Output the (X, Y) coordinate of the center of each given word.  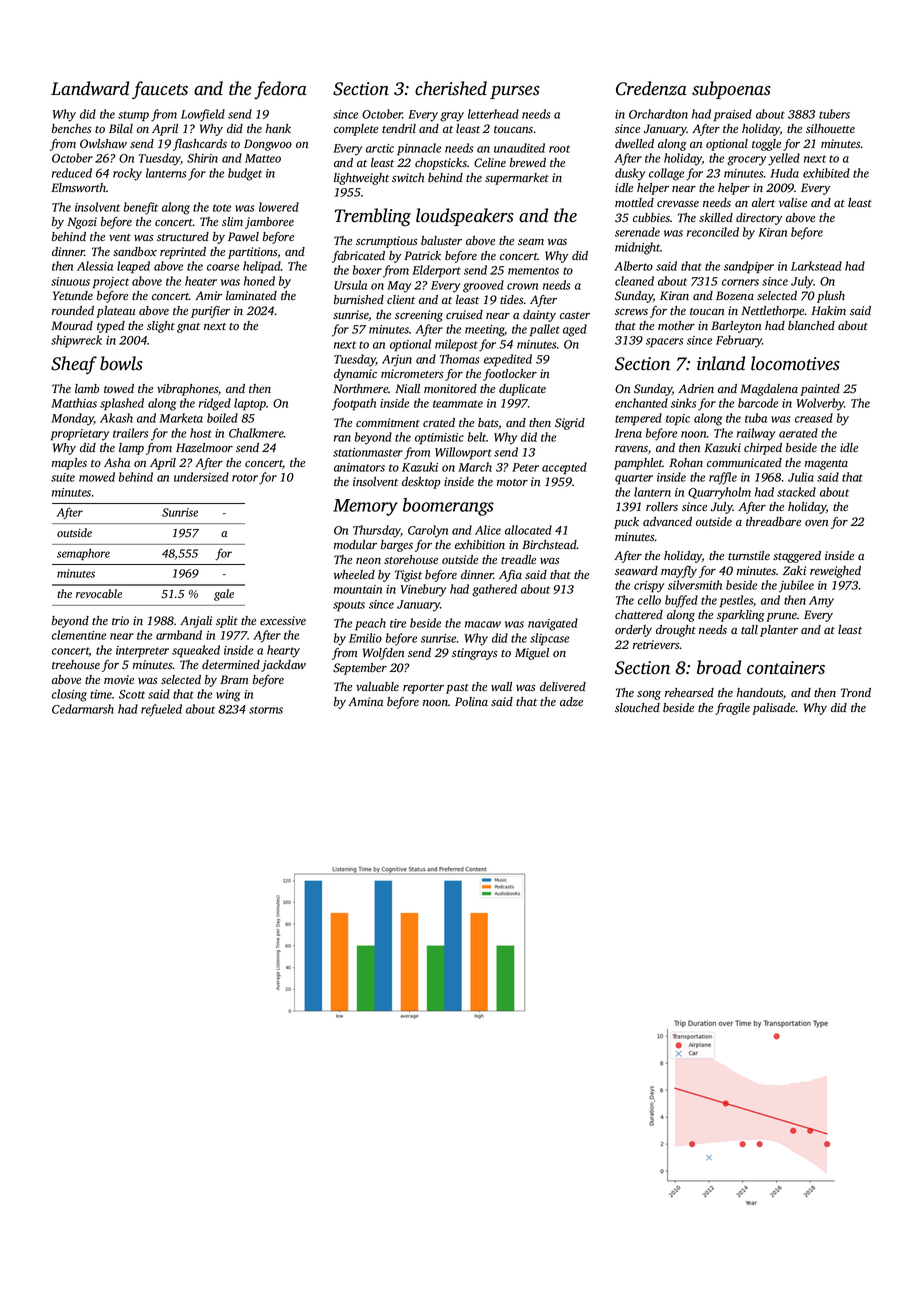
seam (531, 242)
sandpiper (749, 267)
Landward (90, 88)
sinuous (70, 281)
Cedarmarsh (83, 709)
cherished (451, 88)
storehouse (411, 559)
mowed (97, 477)
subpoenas (731, 90)
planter (779, 631)
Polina (471, 701)
